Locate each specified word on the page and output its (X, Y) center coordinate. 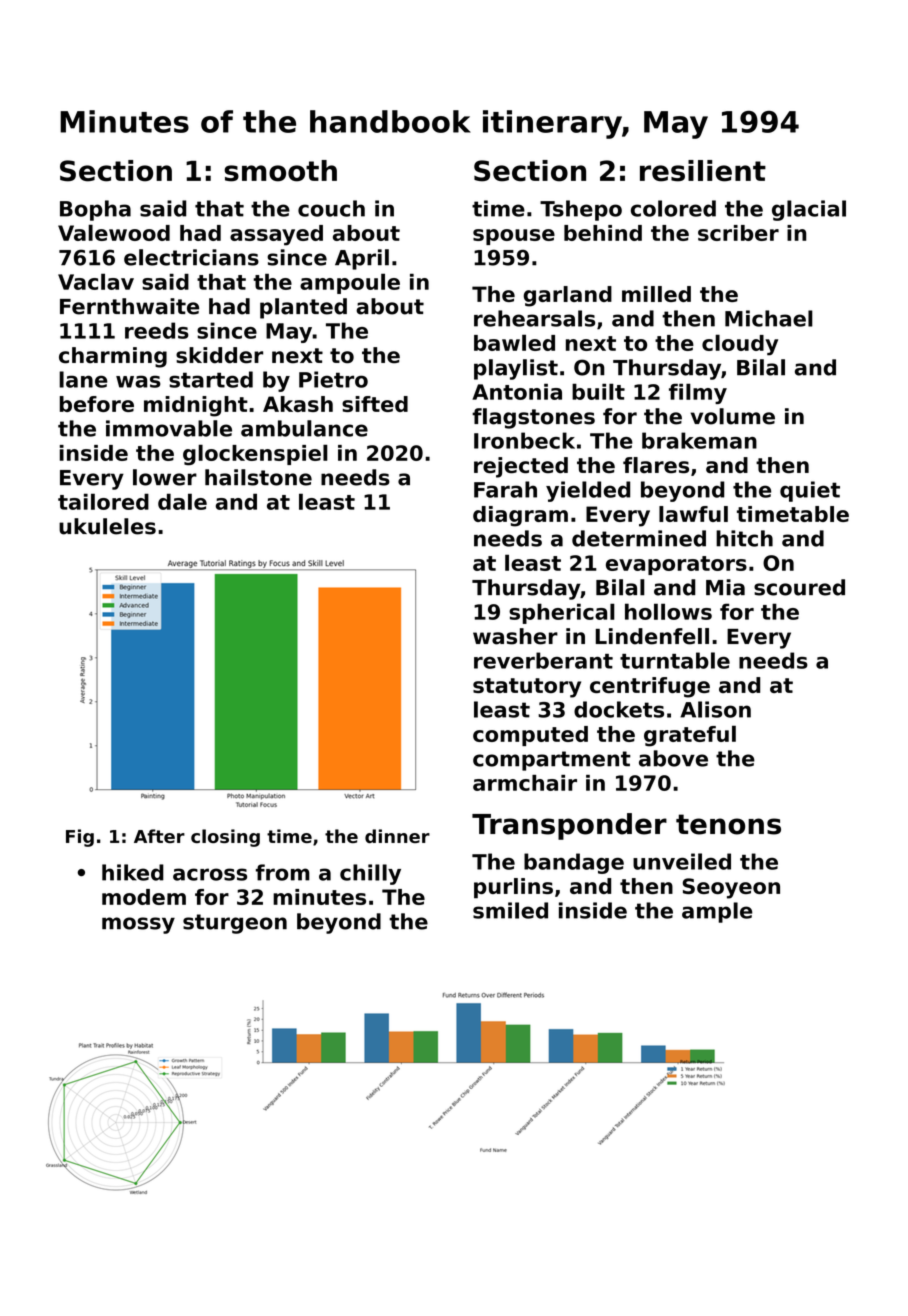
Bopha (95, 210)
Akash (298, 404)
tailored (103, 501)
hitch (744, 538)
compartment (552, 761)
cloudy (740, 345)
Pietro (333, 379)
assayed (276, 235)
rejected (521, 467)
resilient (703, 171)
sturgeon (235, 924)
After (159, 836)
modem (144, 897)
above (673, 758)
